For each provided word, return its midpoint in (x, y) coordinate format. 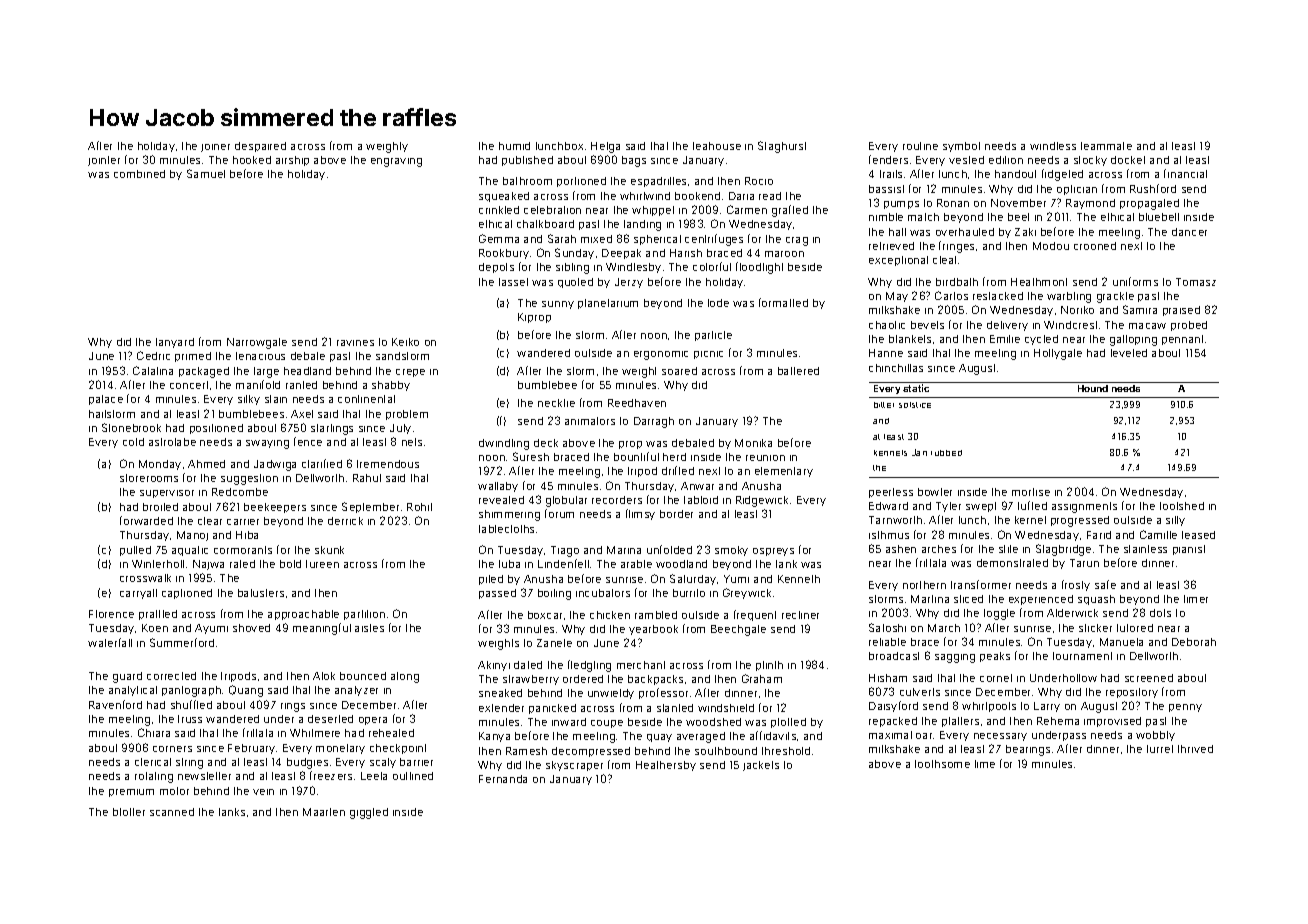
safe (1105, 584)
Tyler (948, 507)
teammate (1106, 146)
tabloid (701, 500)
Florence (111, 614)
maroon (784, 254)
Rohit (419, 507)
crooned (1095, 246)
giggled (369, 813)
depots (496, 268)
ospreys (773, 552)
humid (514, 146)
